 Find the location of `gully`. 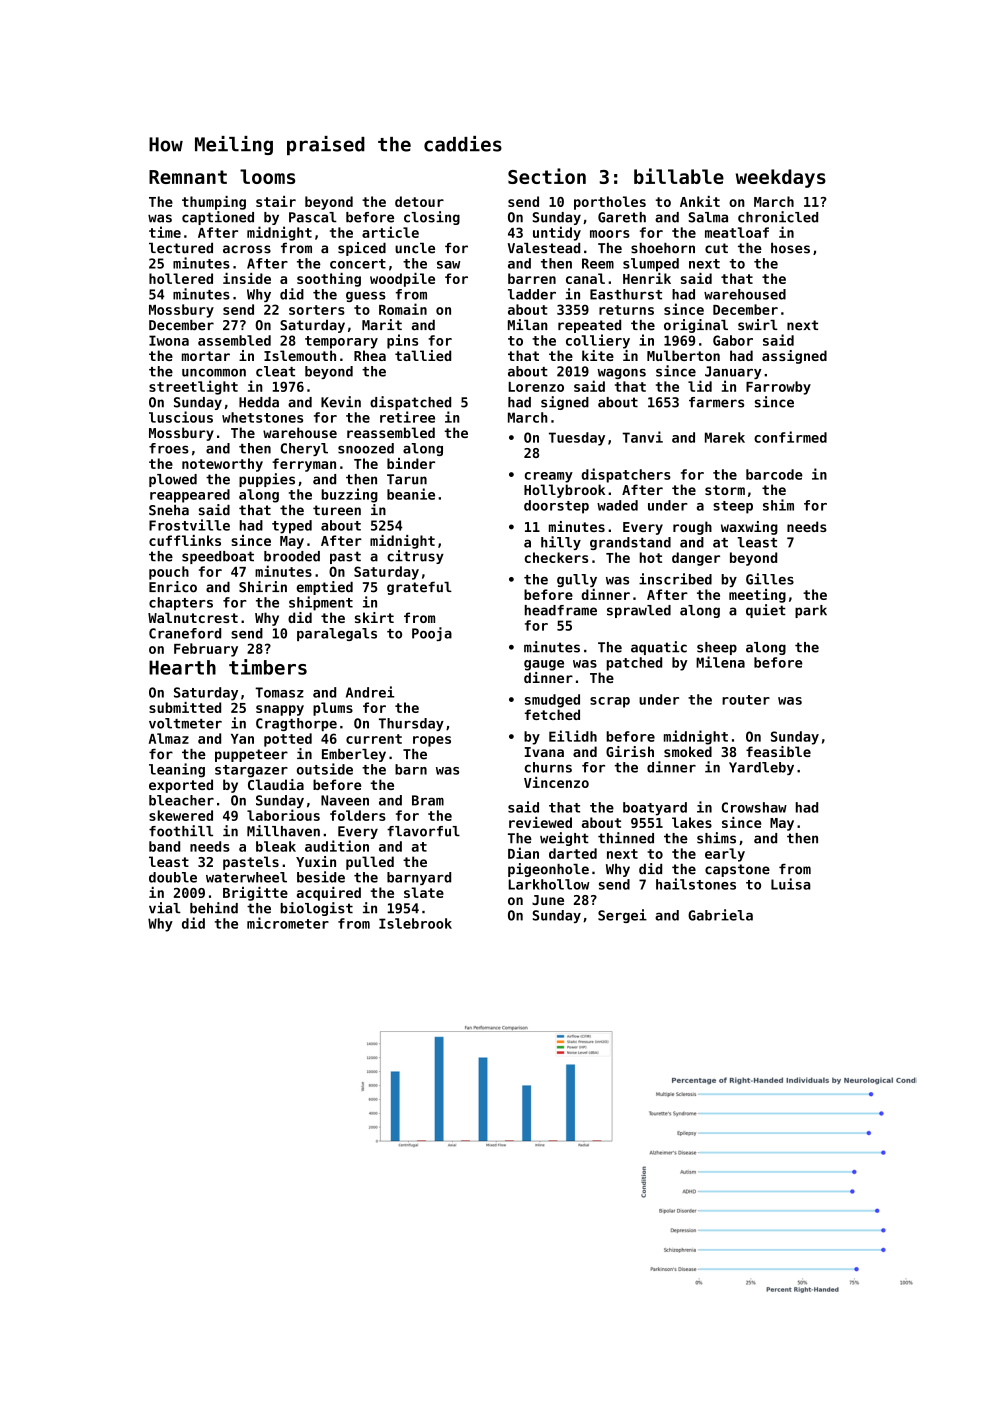

gully is located at coordinates (577, 580).
